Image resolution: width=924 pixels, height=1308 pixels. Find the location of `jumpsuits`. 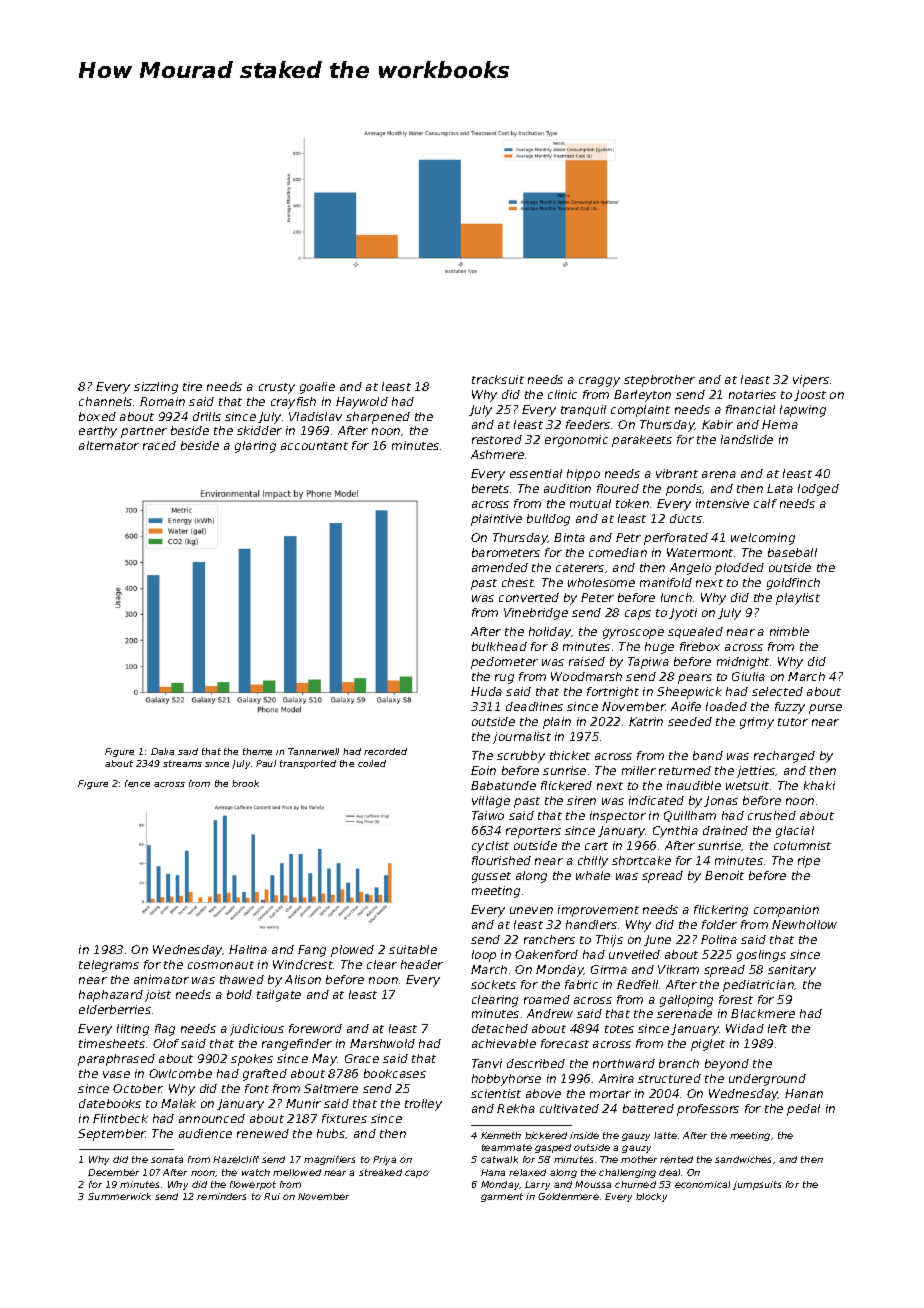

jumpsuits is located at coordinates (757, 1185).
